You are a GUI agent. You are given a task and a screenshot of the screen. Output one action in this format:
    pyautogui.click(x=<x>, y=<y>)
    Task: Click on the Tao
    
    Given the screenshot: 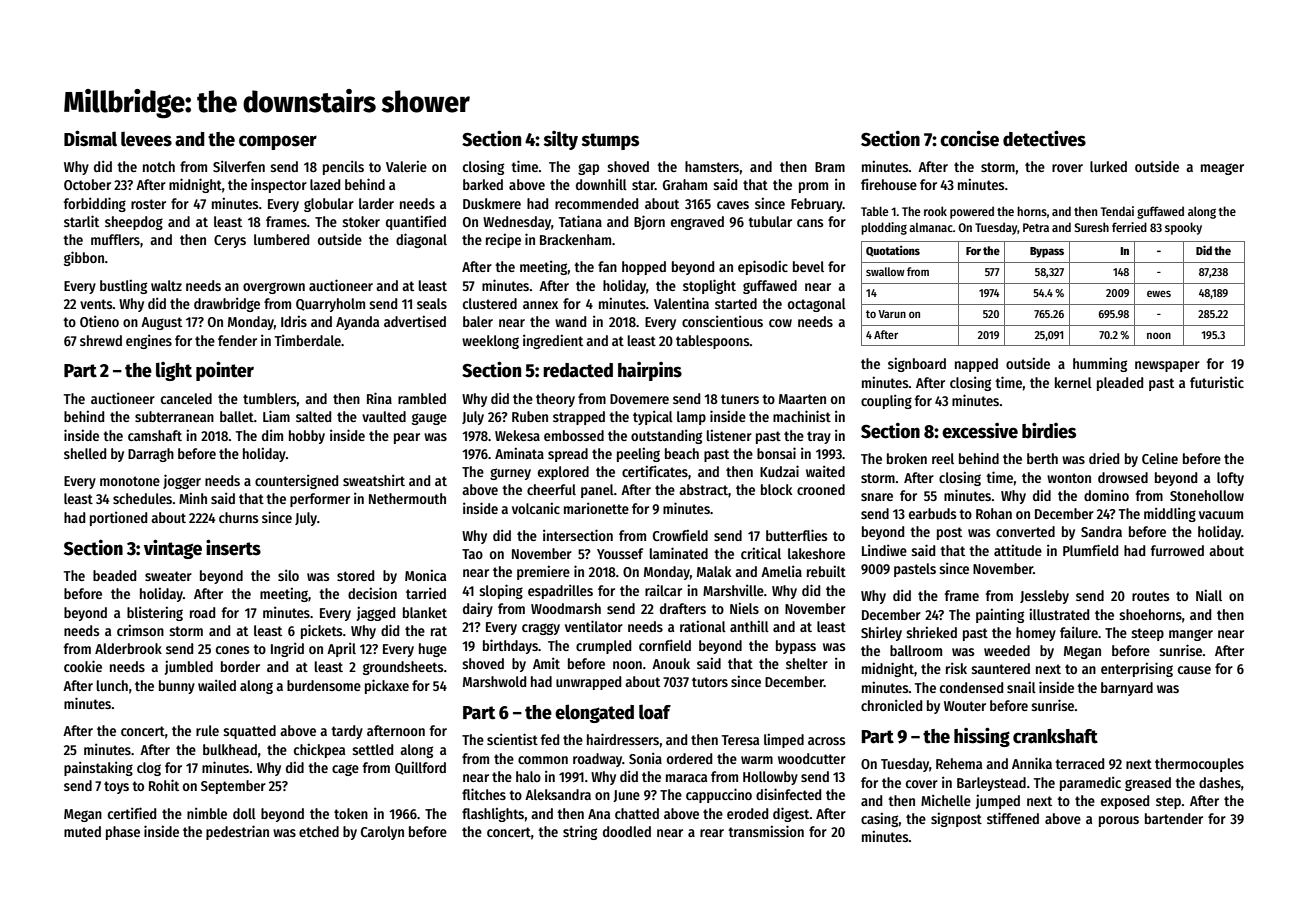 What is the action you would take?
    pyautogui.click(x=472, y=554)
